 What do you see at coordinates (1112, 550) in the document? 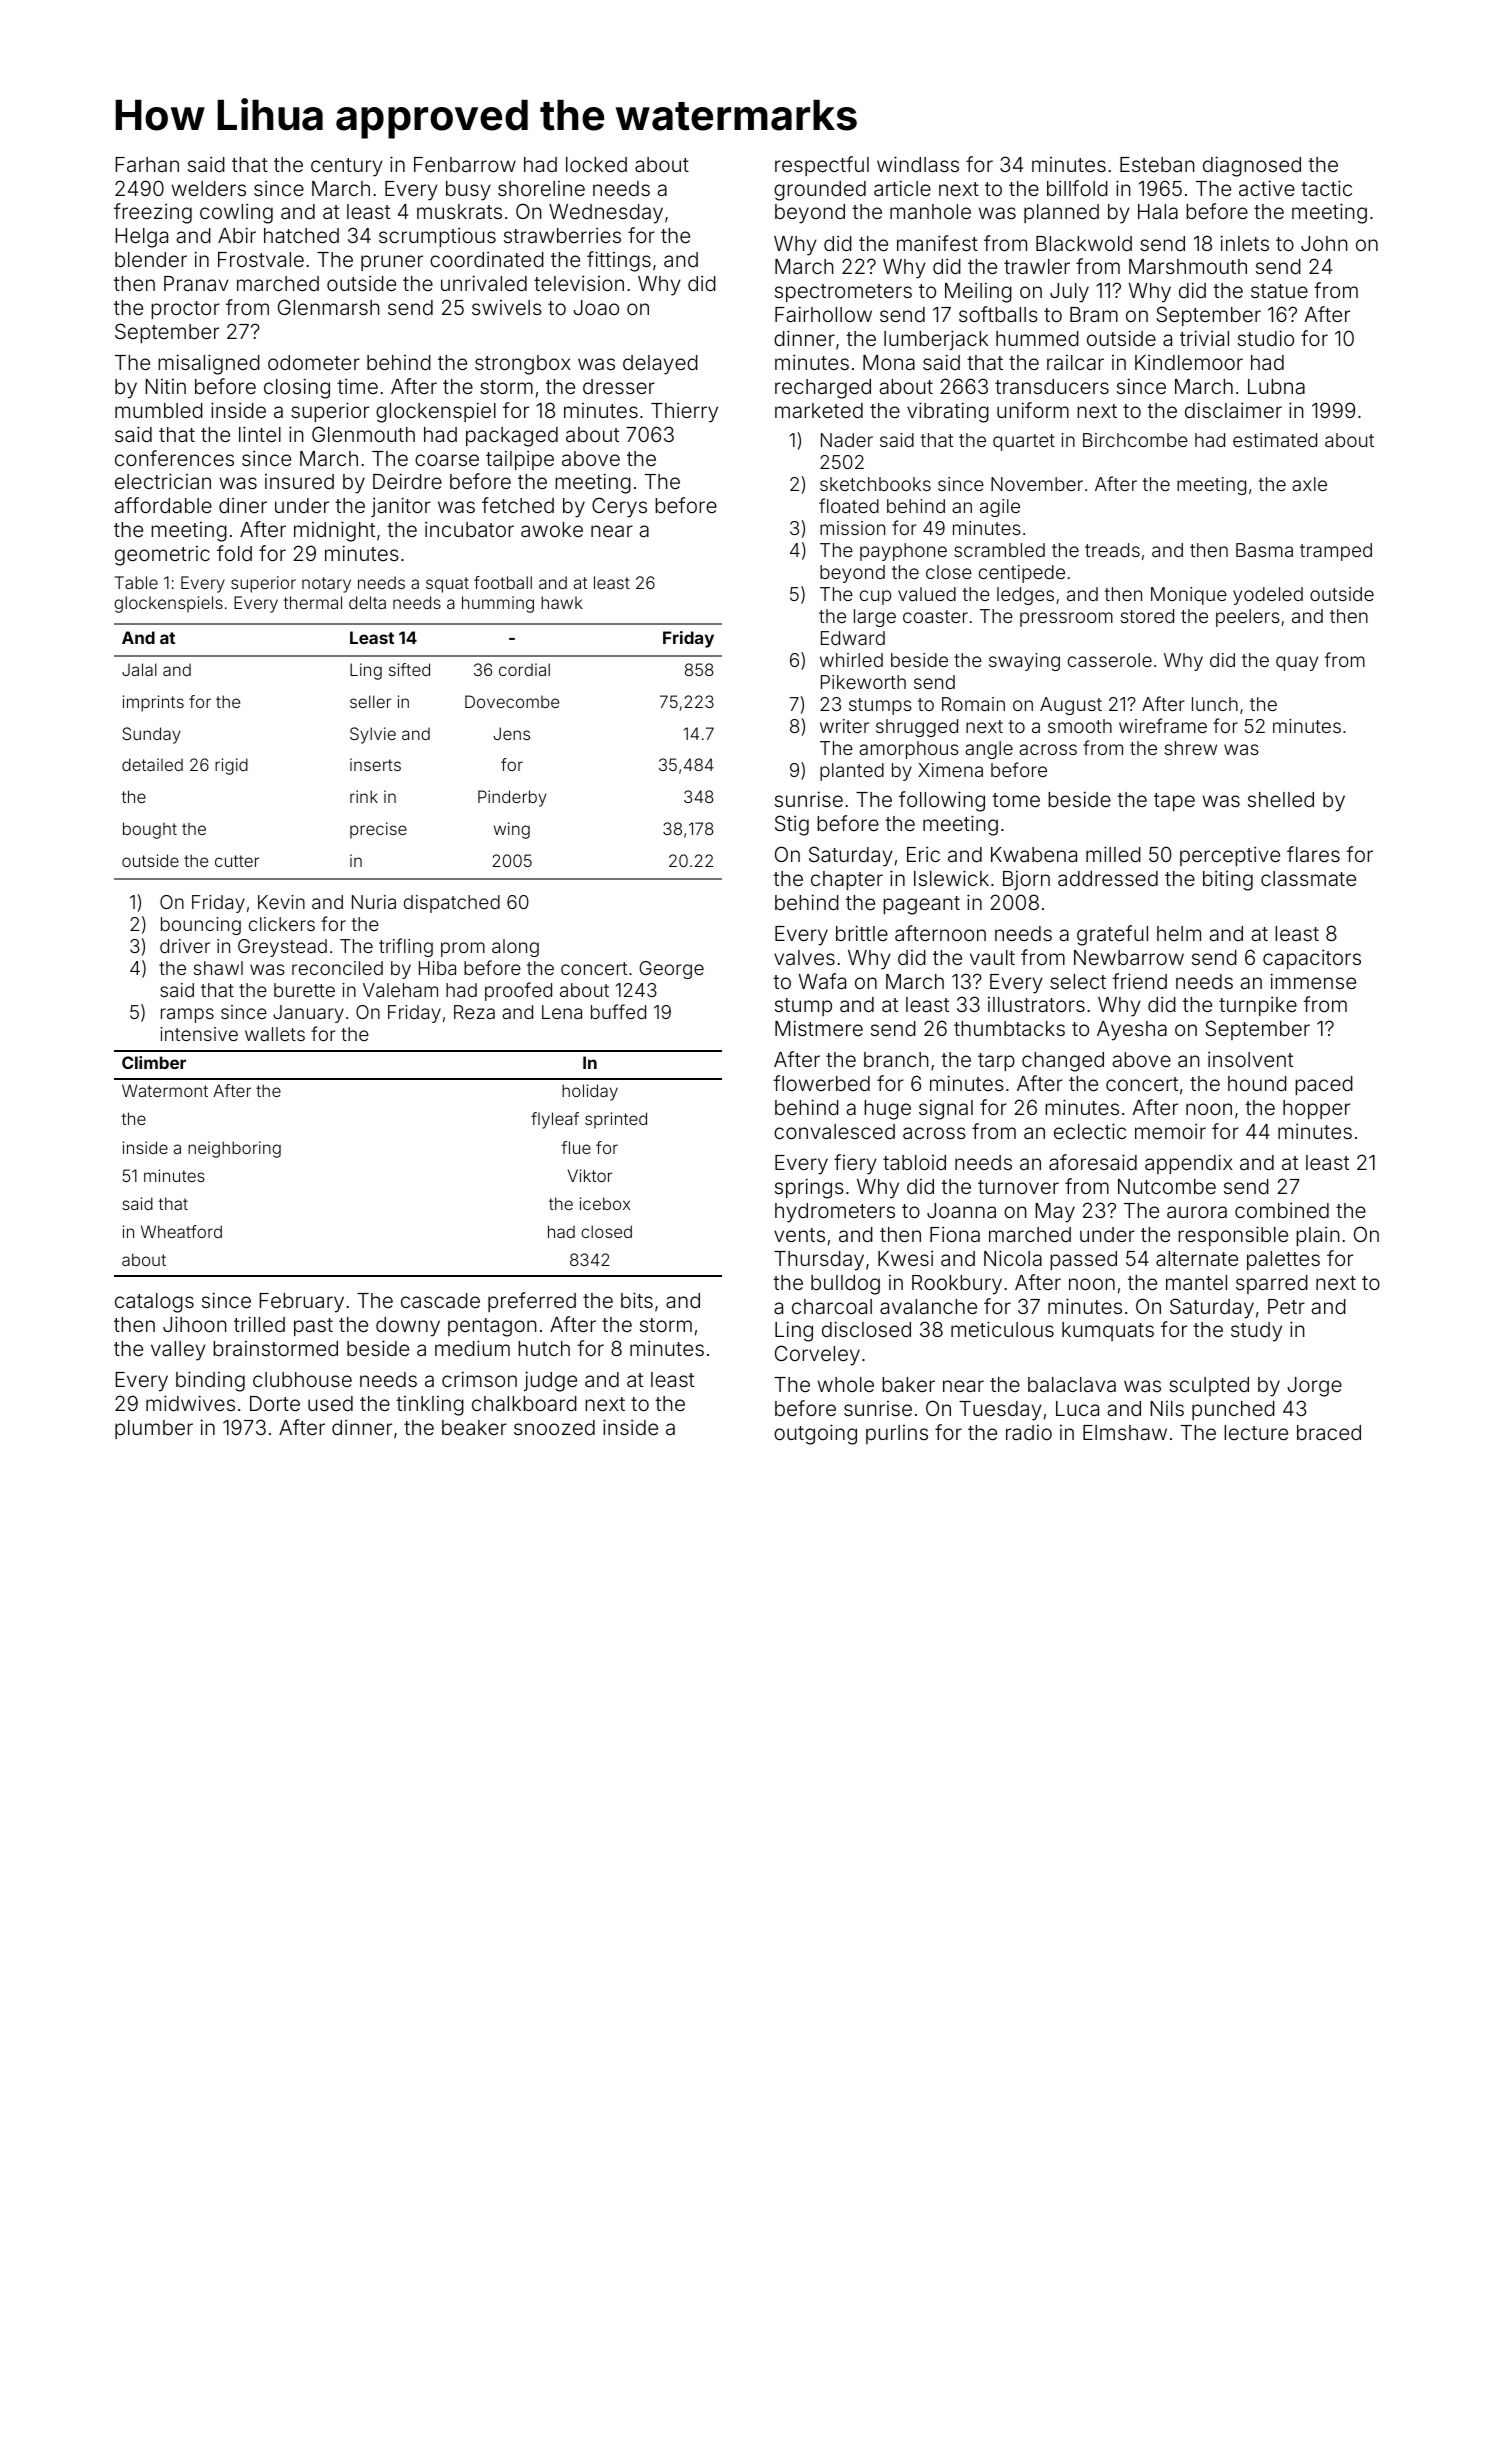
I see `treads` at bounding box center [1112, 550].
